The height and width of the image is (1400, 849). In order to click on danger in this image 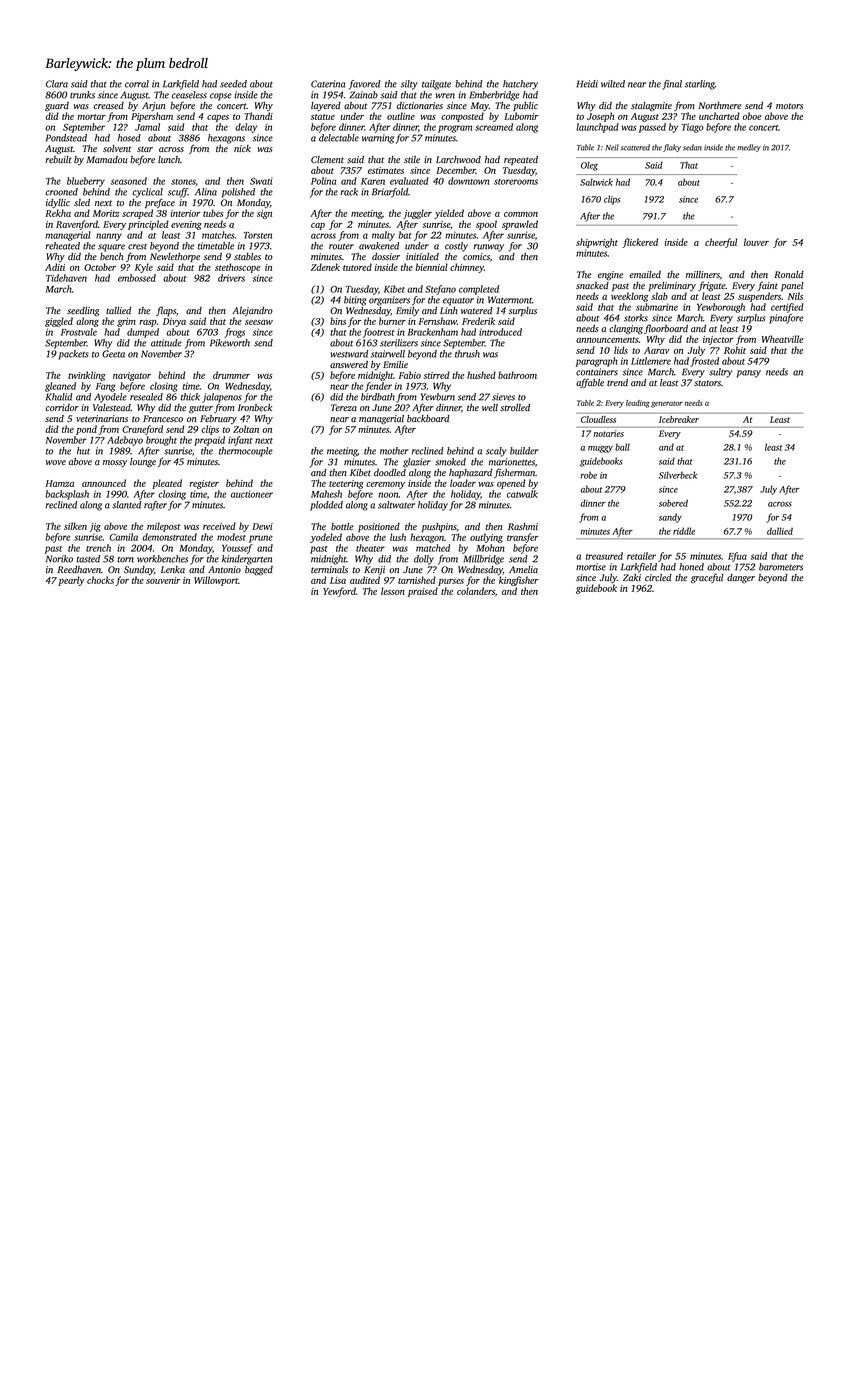, I will do `click(741, 578)`.
